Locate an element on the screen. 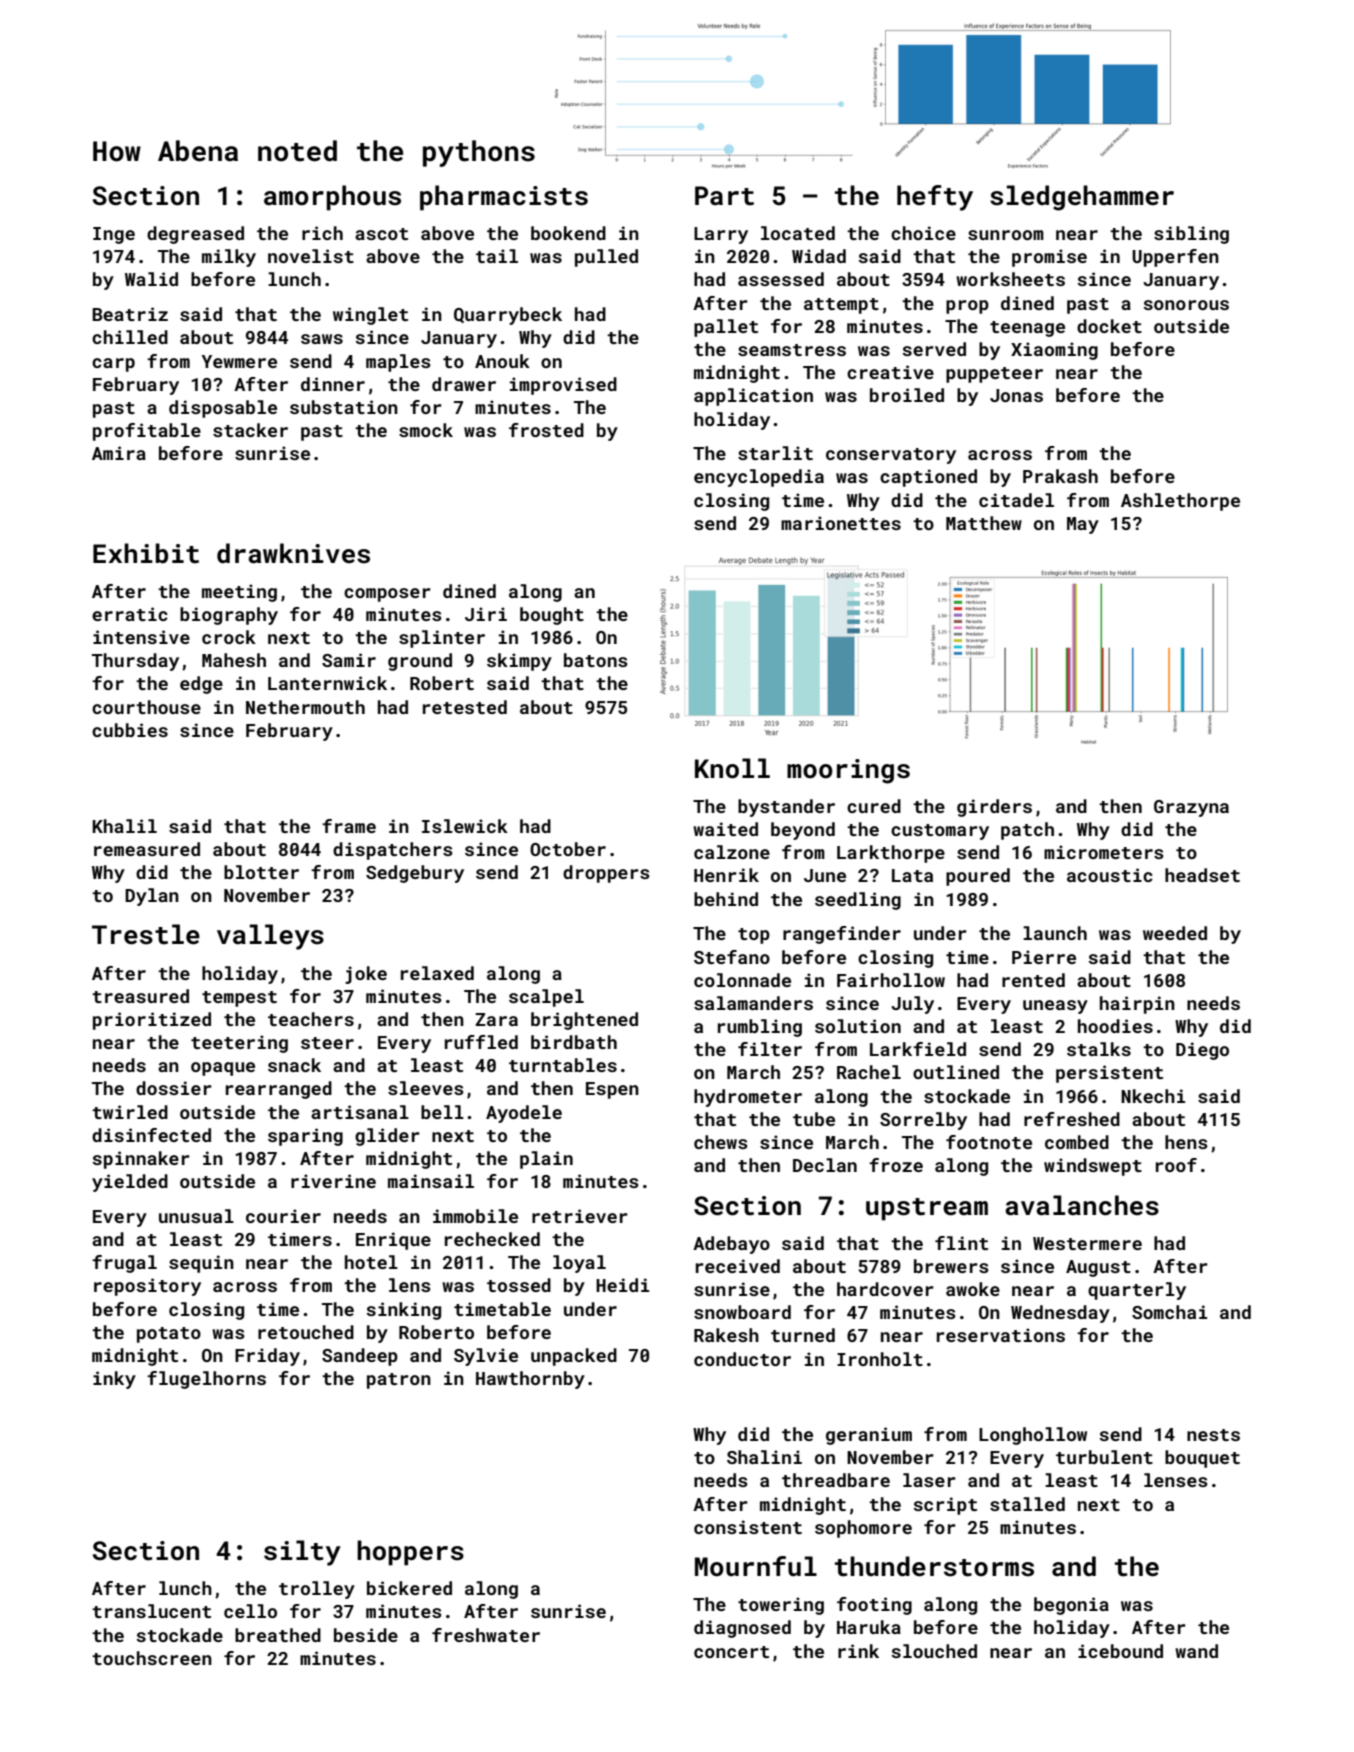 The width and height of the screenshot is (1354, 1752). blotter is located at coordinates (261, 872).
